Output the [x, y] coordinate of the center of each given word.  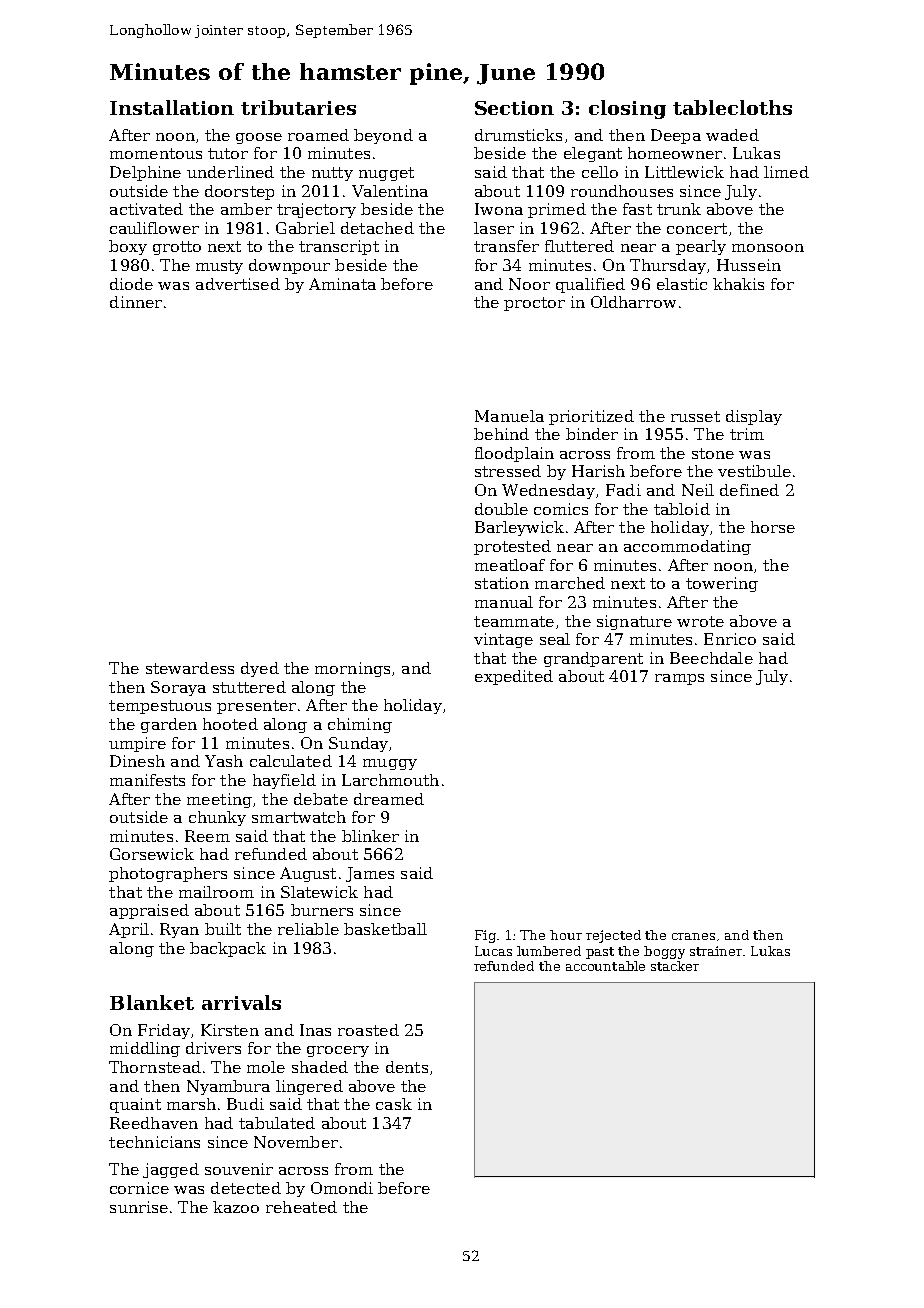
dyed [260, 669]
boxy [128, 247]
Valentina [390, 191]
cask [394, 1104]
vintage [503, 640]
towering [722, 584]
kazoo [236, 1207]
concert [697, 228]
